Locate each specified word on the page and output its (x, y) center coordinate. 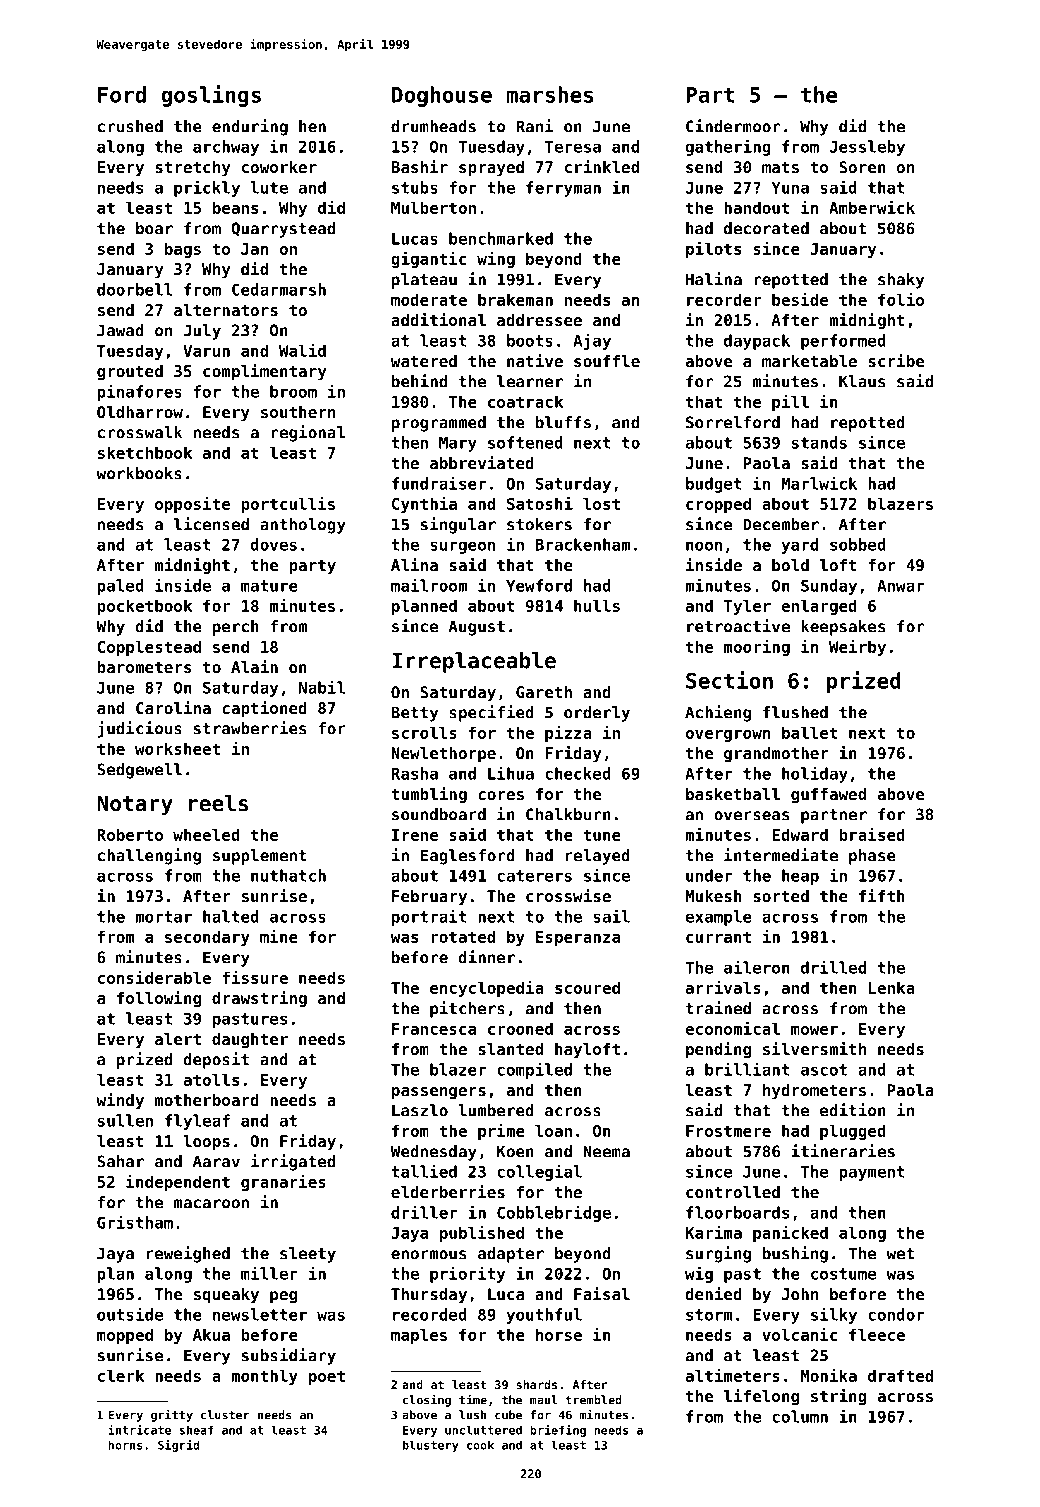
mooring (757, 648)
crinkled (602, 166)
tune (601, 835)
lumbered (496, 1110)
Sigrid (178, 1446)
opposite (192, 505)
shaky (901, 281)
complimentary (264, 372)
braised (872, 834)
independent (178, 1183)
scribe (896, 360)
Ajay (592, 341)
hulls (597, 605)
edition (853, 1110)
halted (231, 916)
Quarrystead (283, 230)
